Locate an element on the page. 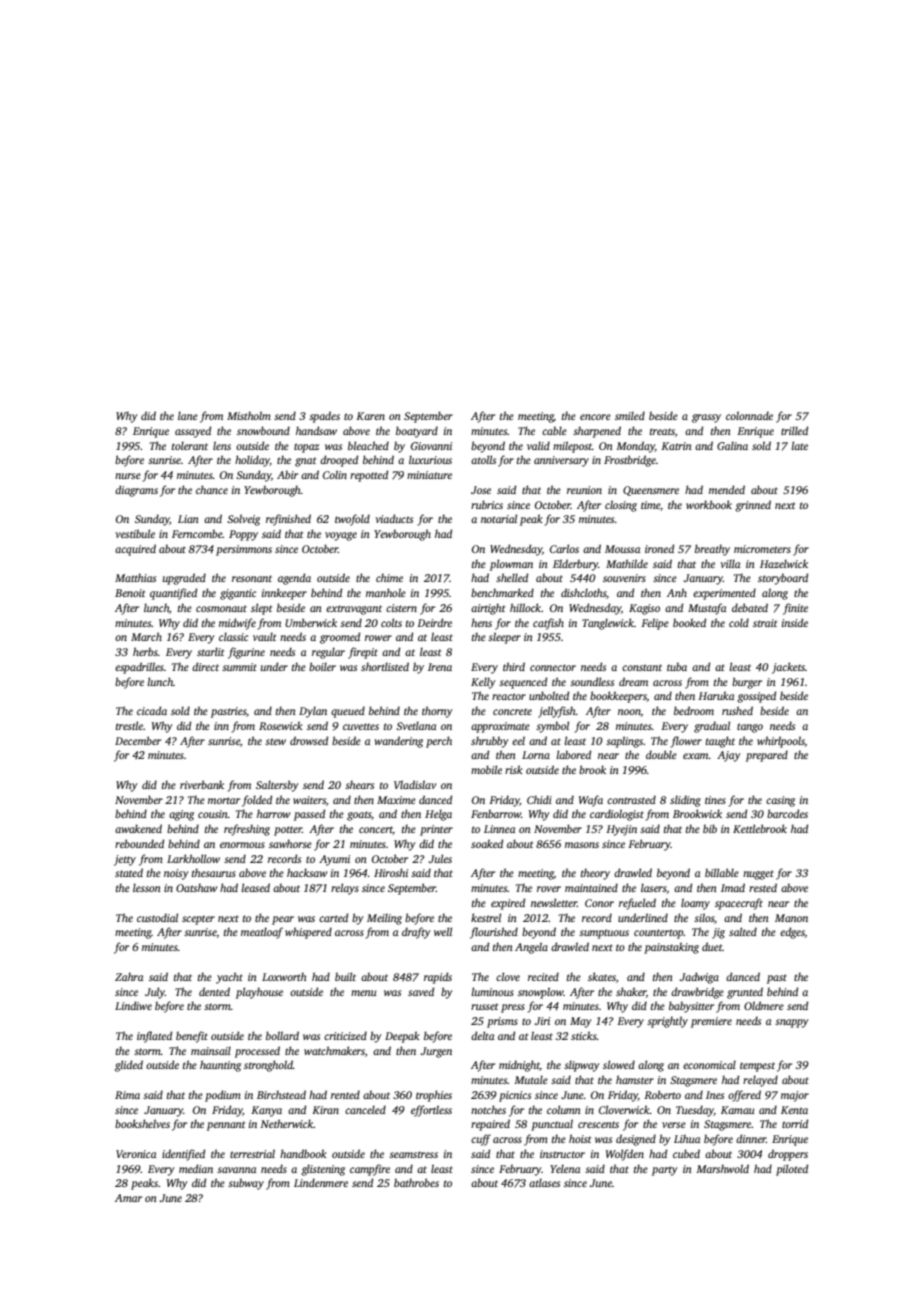  colonnade is located at coordinates (749, 415).
